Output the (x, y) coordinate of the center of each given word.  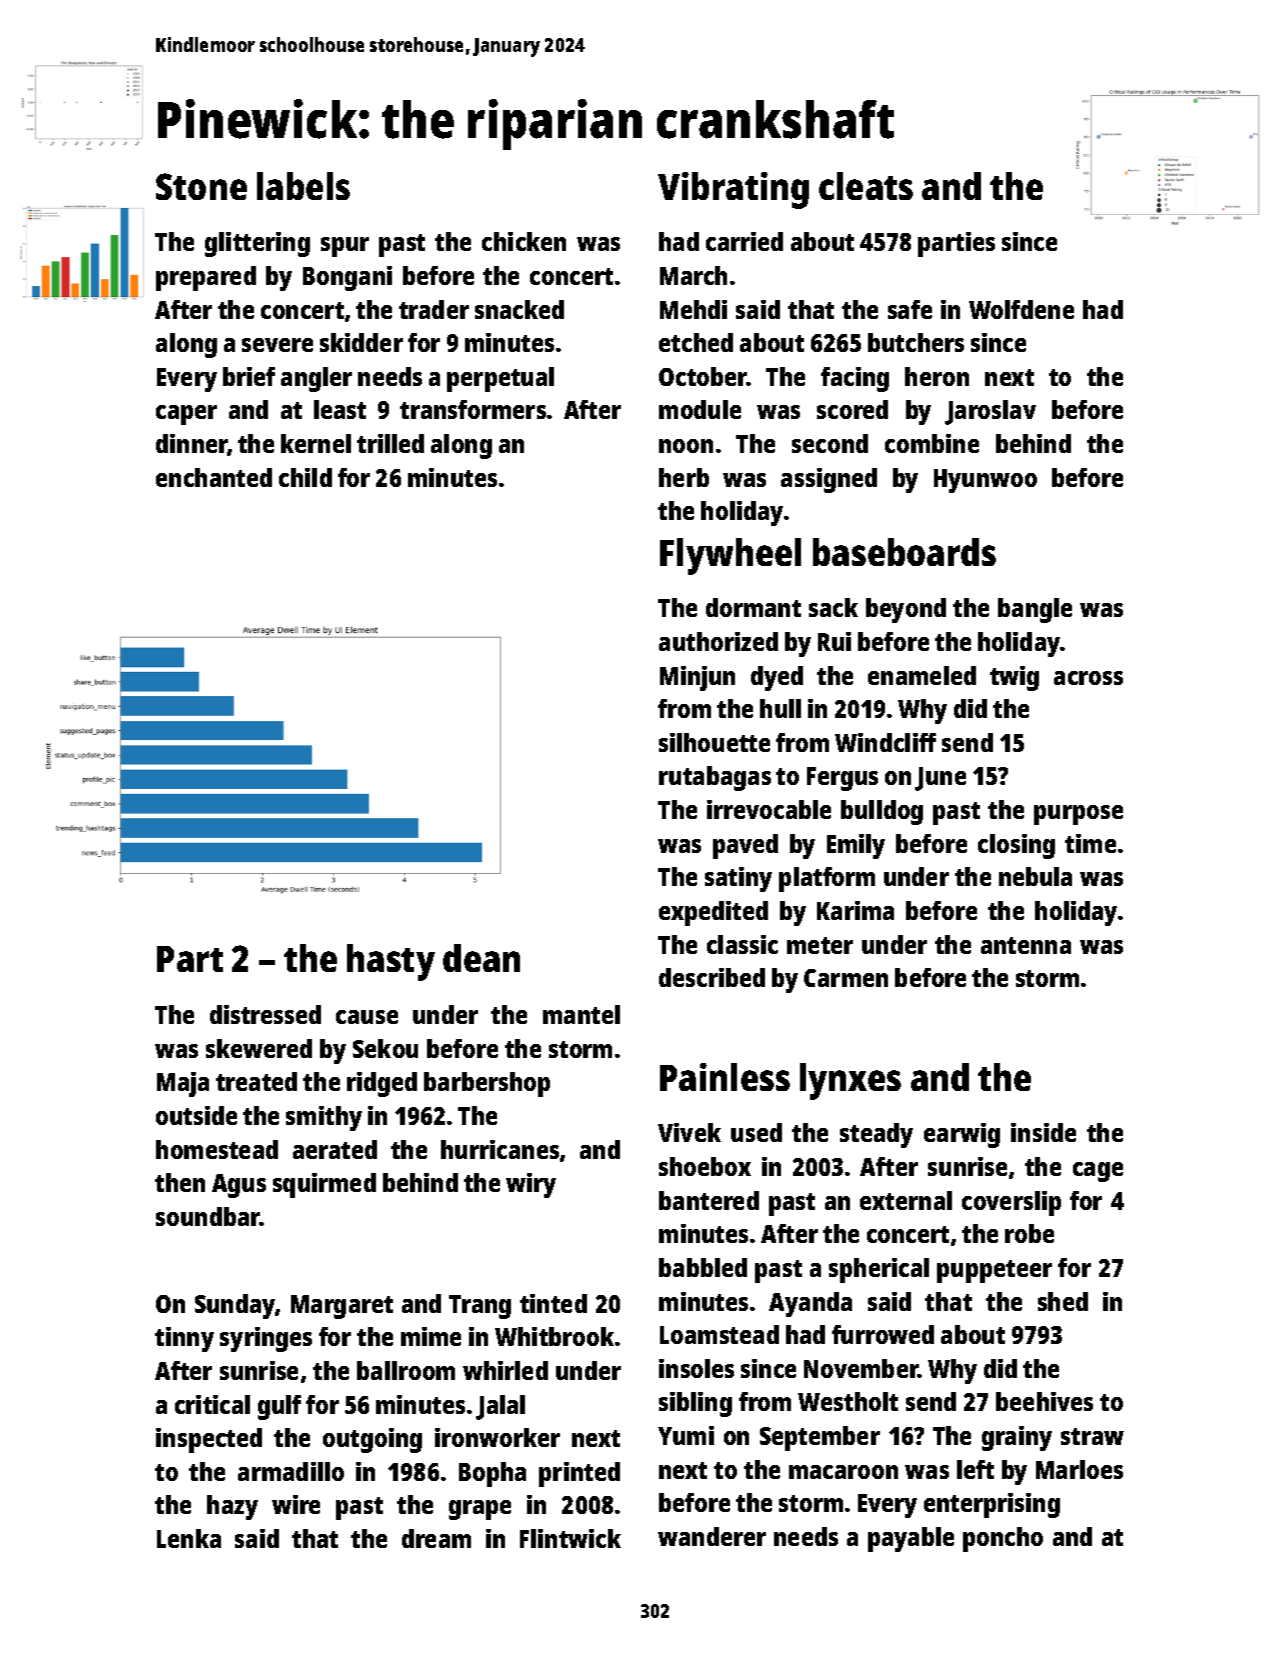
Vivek (689, 1132)
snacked (519, 309)
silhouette (714, 742)
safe (910, 309)
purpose (1078, 815)
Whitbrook (554, 1336)
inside (1043, 1132)
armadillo (291, 1471)
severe (277, 345)
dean (481, 958)
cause (367, 1017)
